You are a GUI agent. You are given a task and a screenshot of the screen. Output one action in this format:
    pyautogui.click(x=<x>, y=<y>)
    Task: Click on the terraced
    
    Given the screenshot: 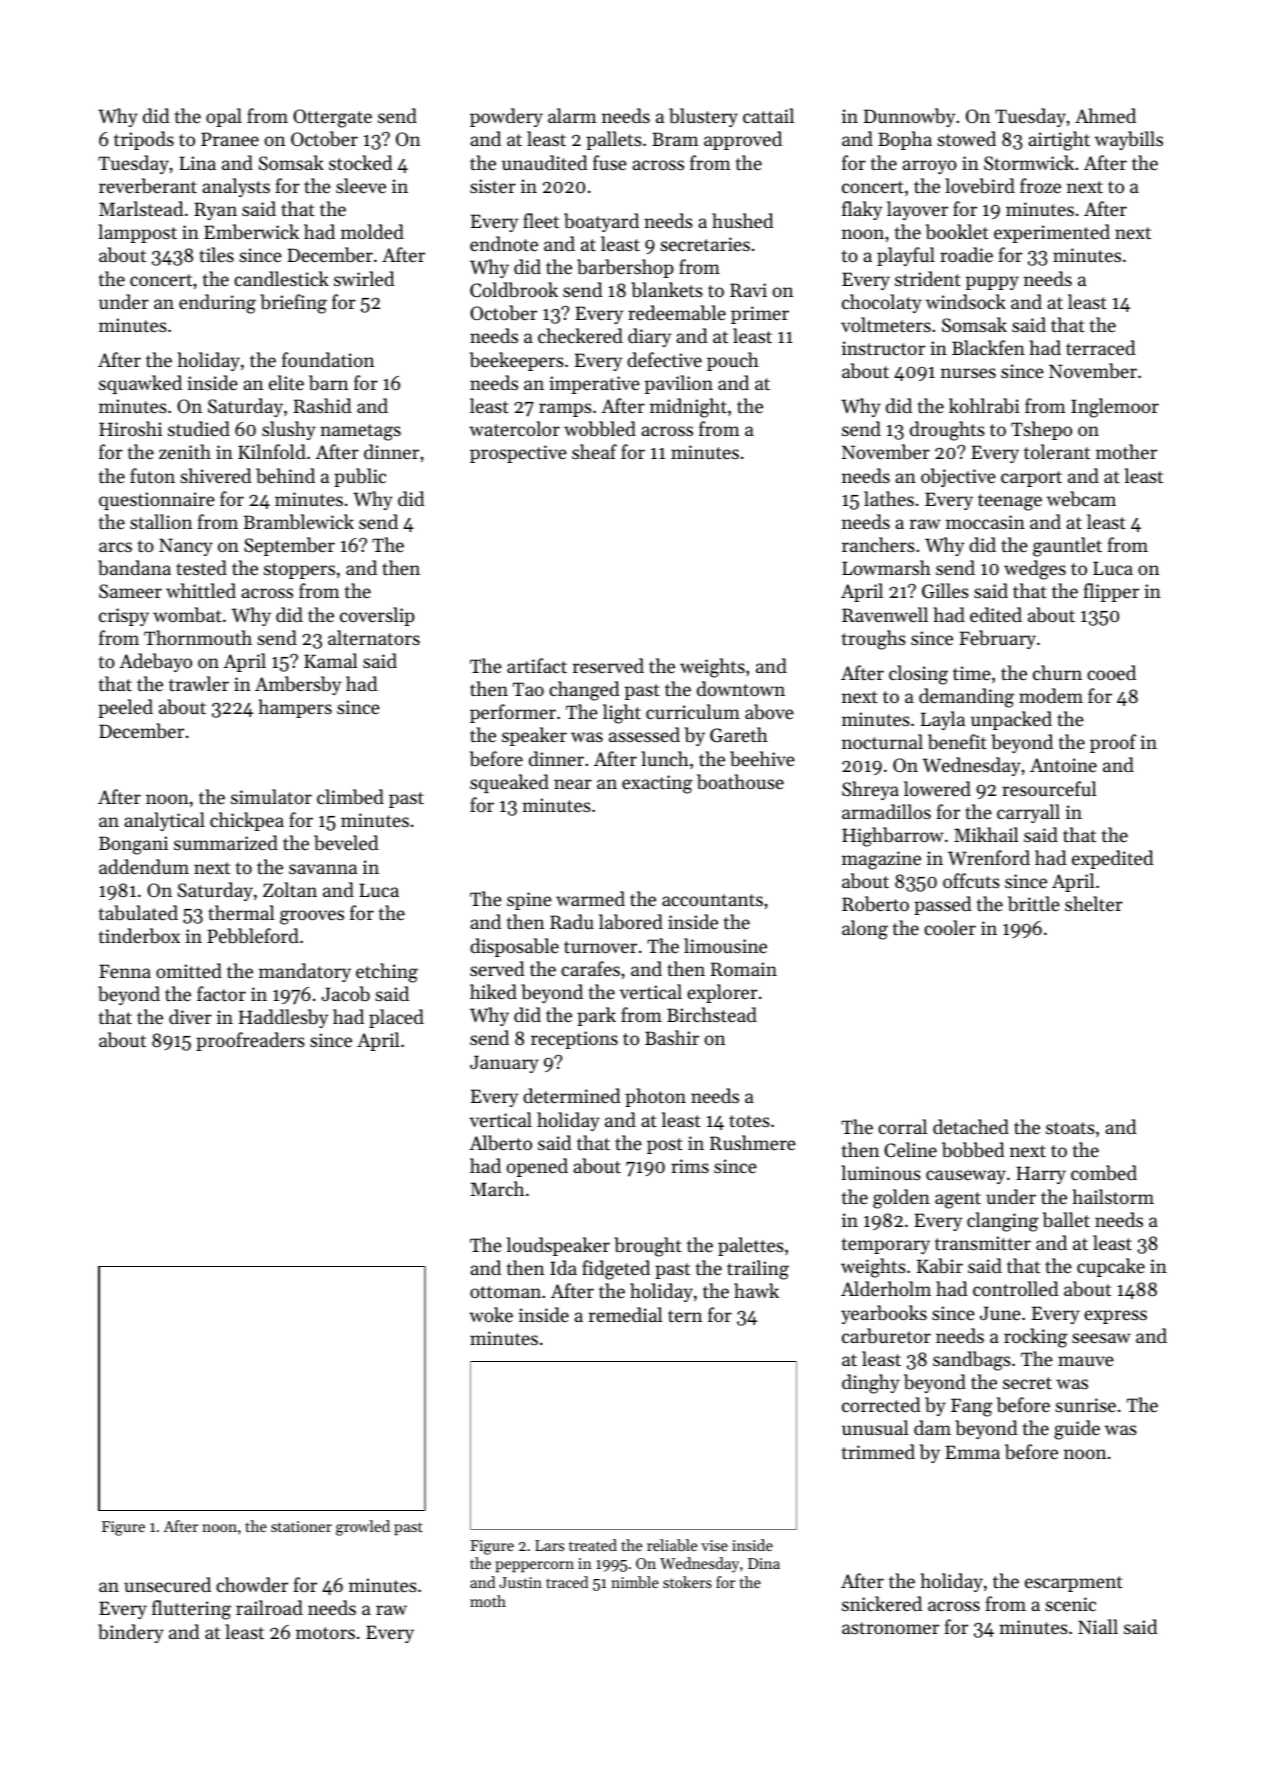 What is the action you would take?
    pyautogui.click(x=1101, y=347)
